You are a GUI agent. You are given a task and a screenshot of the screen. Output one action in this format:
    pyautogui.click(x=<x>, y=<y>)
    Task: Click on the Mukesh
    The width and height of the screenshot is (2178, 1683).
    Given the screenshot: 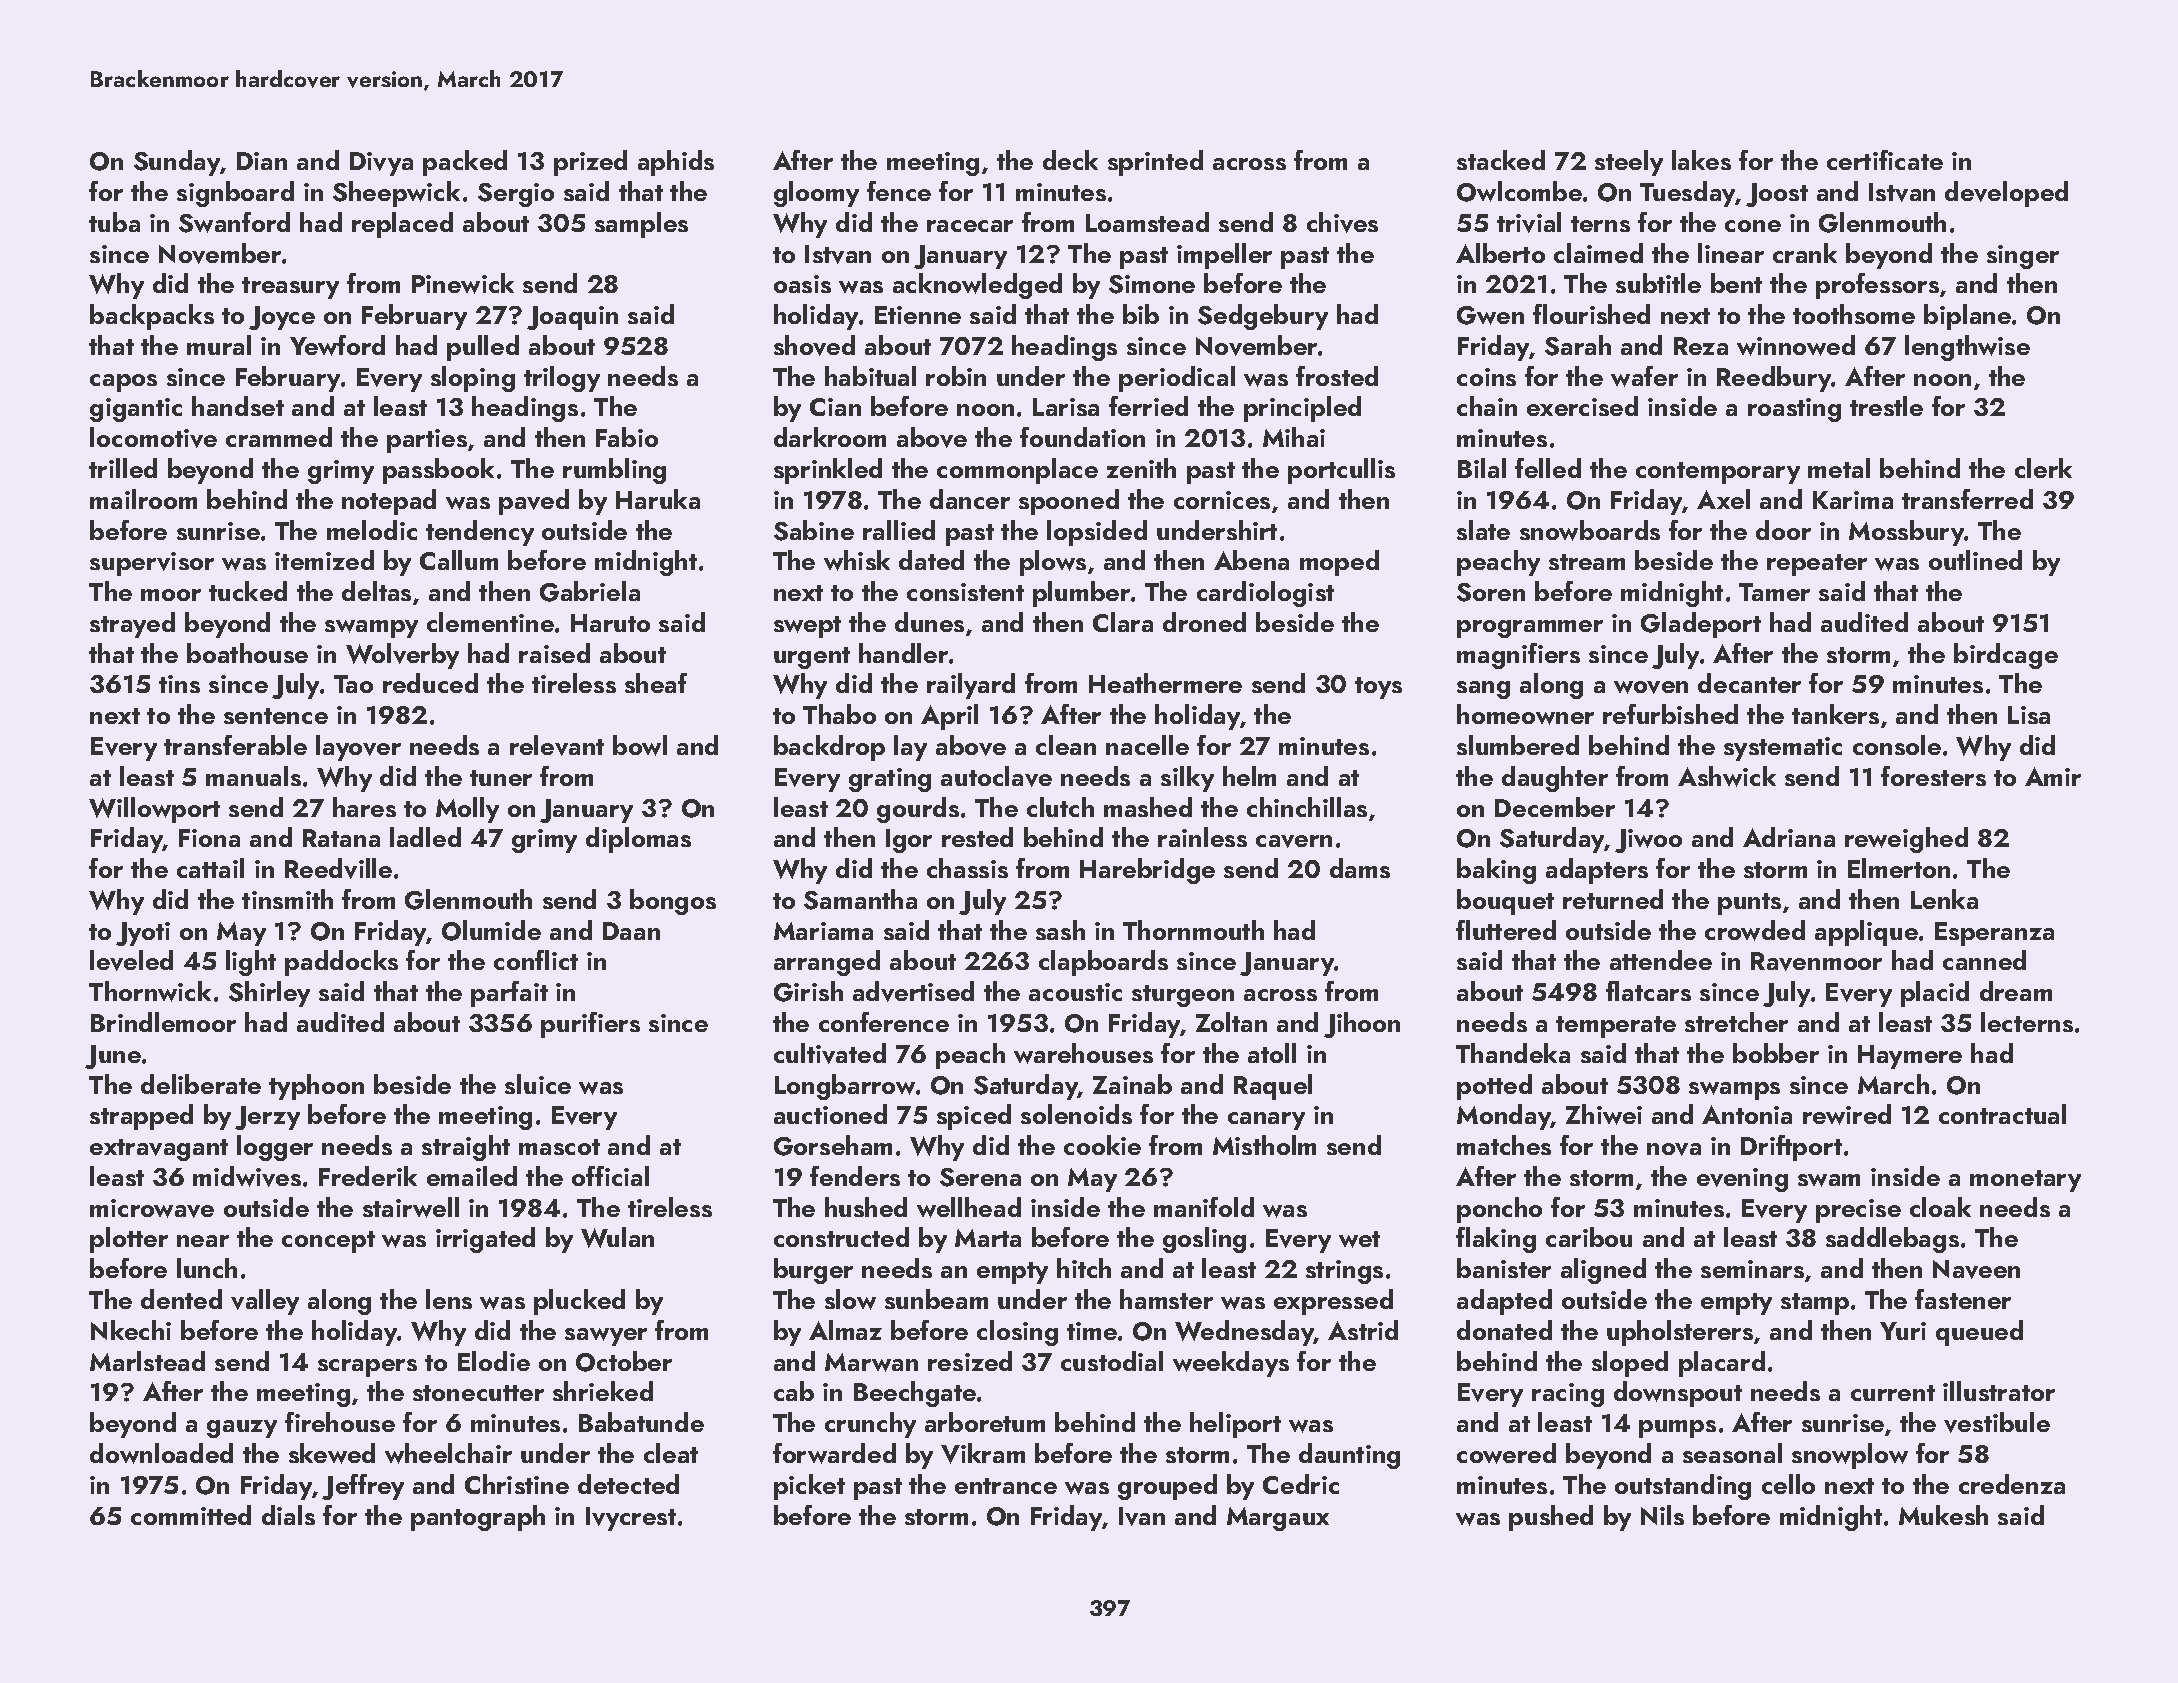 What is the action you would take?
    pyautogui.click(x=1943, y=1515)
